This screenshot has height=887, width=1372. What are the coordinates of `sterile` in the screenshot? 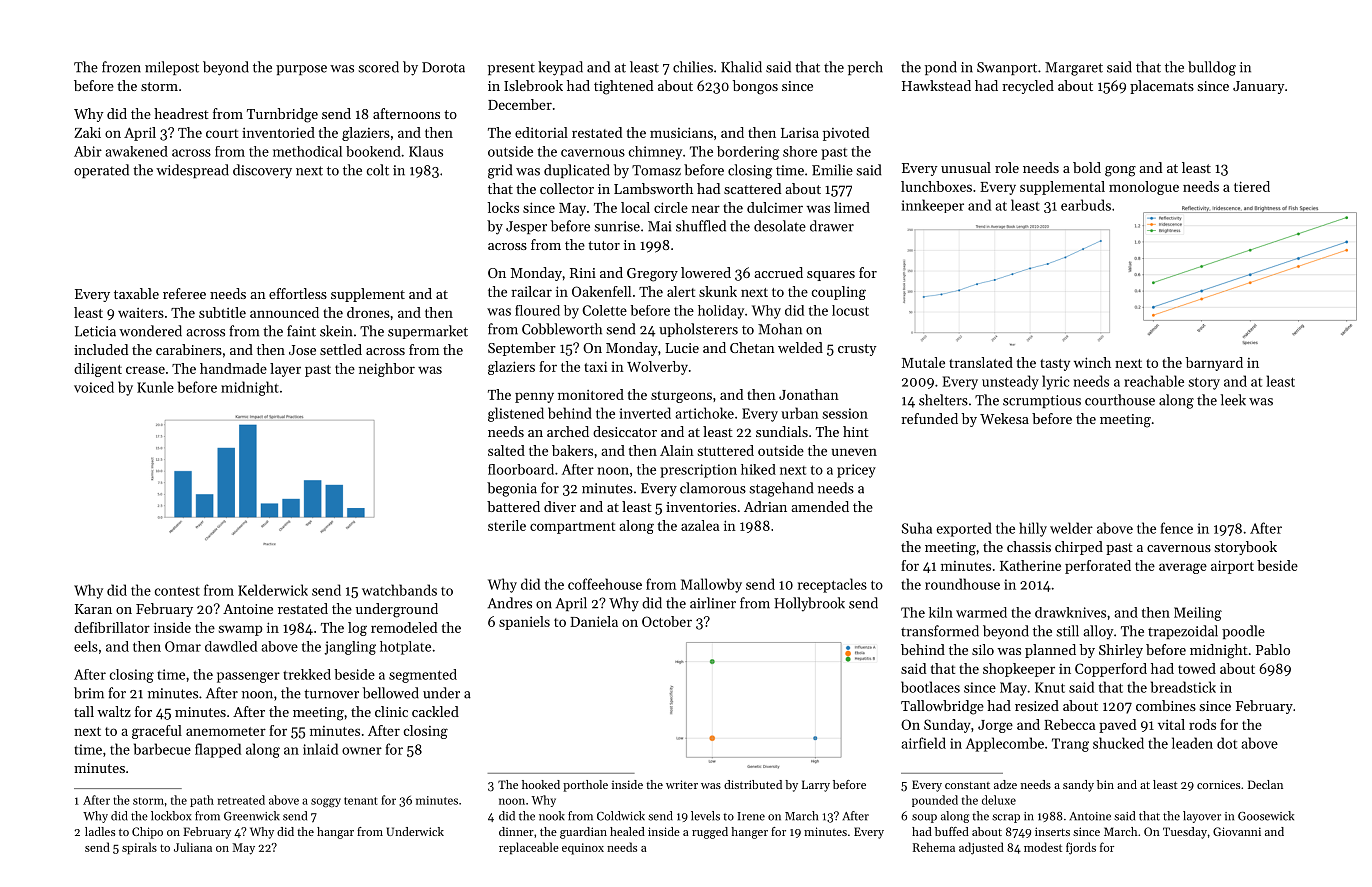 It's located at (507, 525).
